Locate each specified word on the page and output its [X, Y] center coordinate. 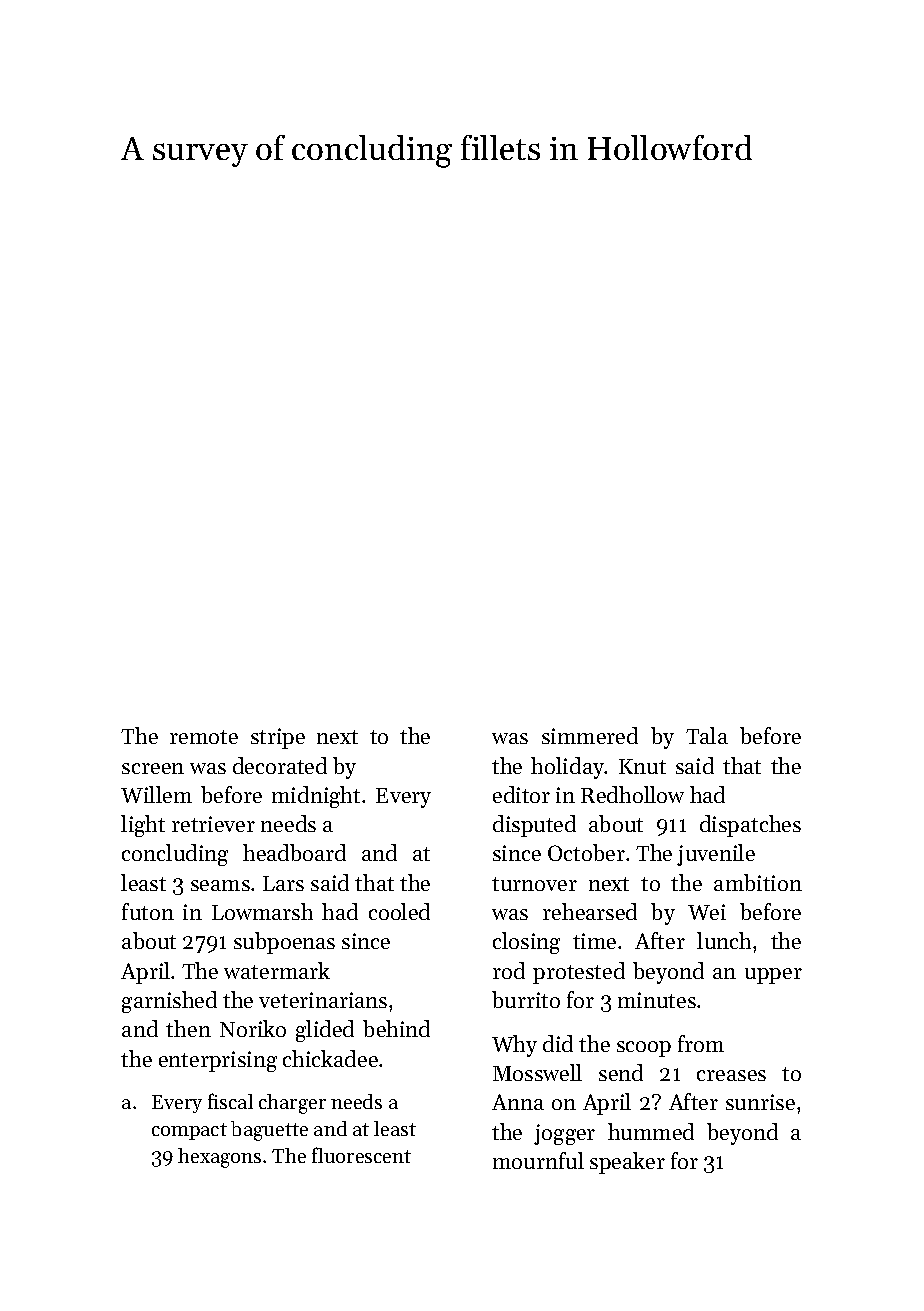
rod [509, 970]
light [143, 826]
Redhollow [632, 794]
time [594, 941]
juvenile [716, 855]
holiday [568, 768]
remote [204, 737]
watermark [277, 970]
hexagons [219, 1158]
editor [521, 794]
